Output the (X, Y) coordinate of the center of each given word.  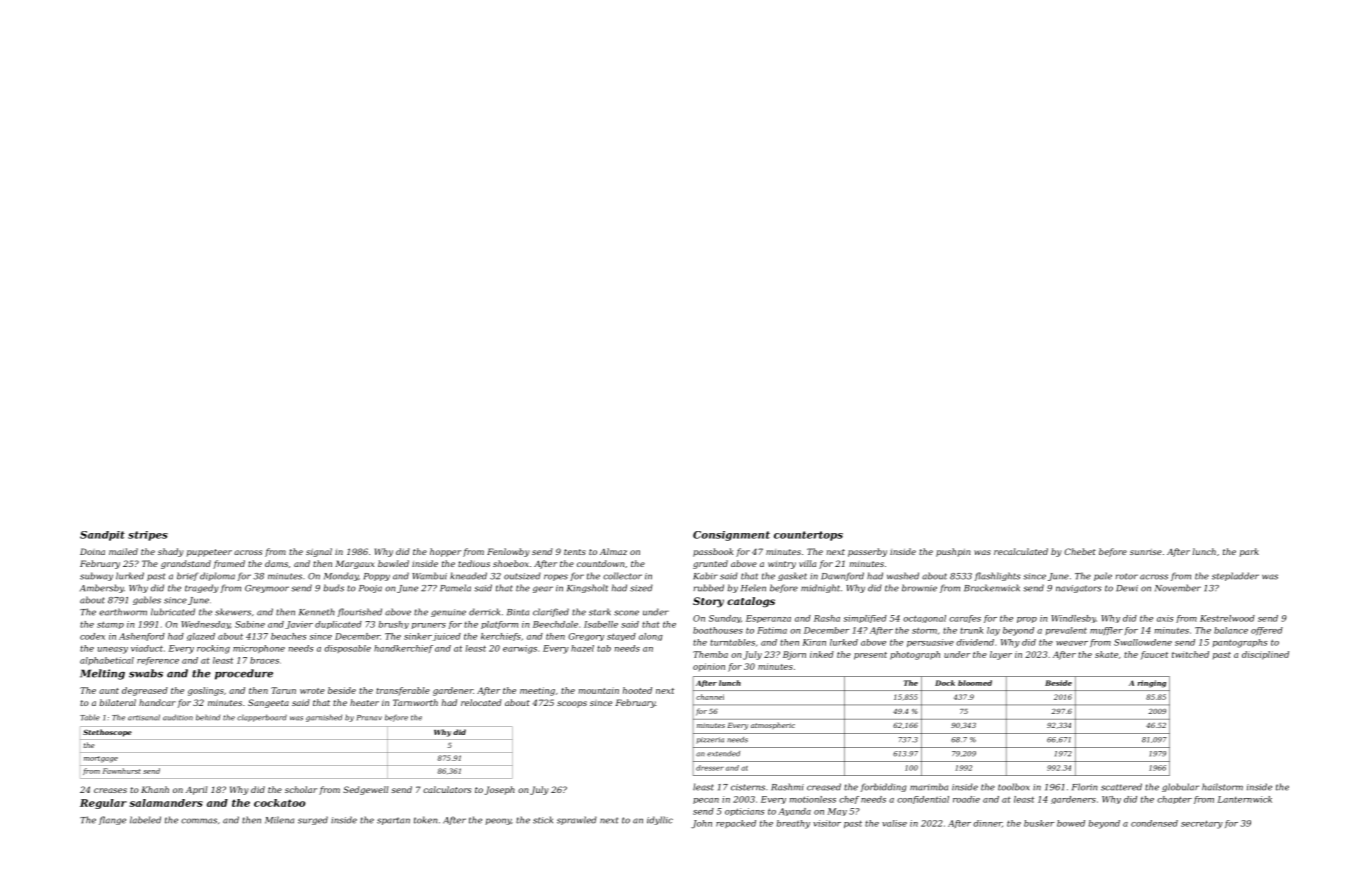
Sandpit (102, 536)
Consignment (731, 536)
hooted (637, 690)
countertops (808, 536)
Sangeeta (268, 703)
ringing (1152, 684)
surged (313, 820)
